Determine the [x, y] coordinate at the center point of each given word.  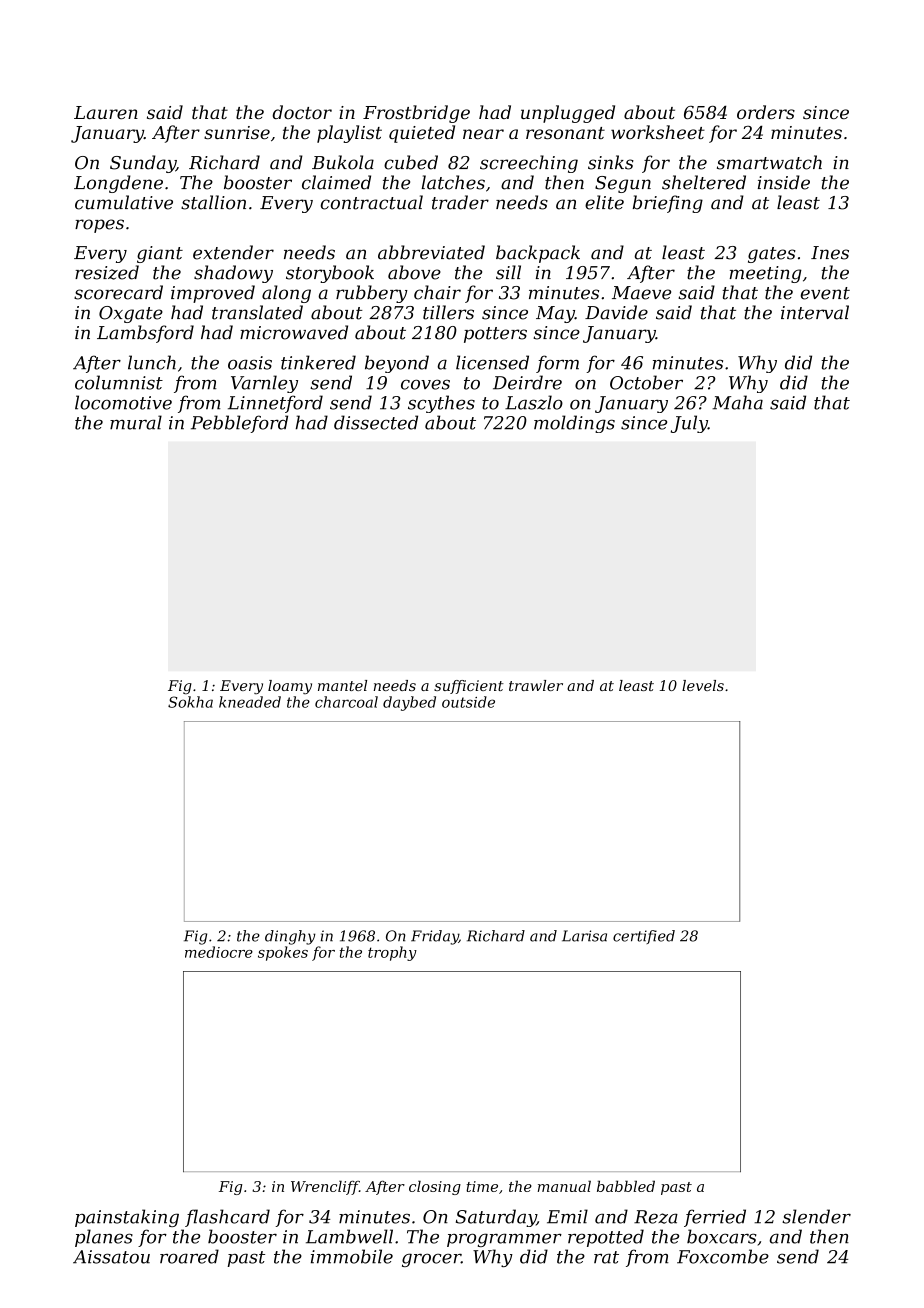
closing [435, 1187]
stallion [213, 202]
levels [703, 685]
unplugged [568, 114]
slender [816, 1216]
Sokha [190, 702]
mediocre [219, 952]
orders [766, 112]
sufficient [469, 687]
